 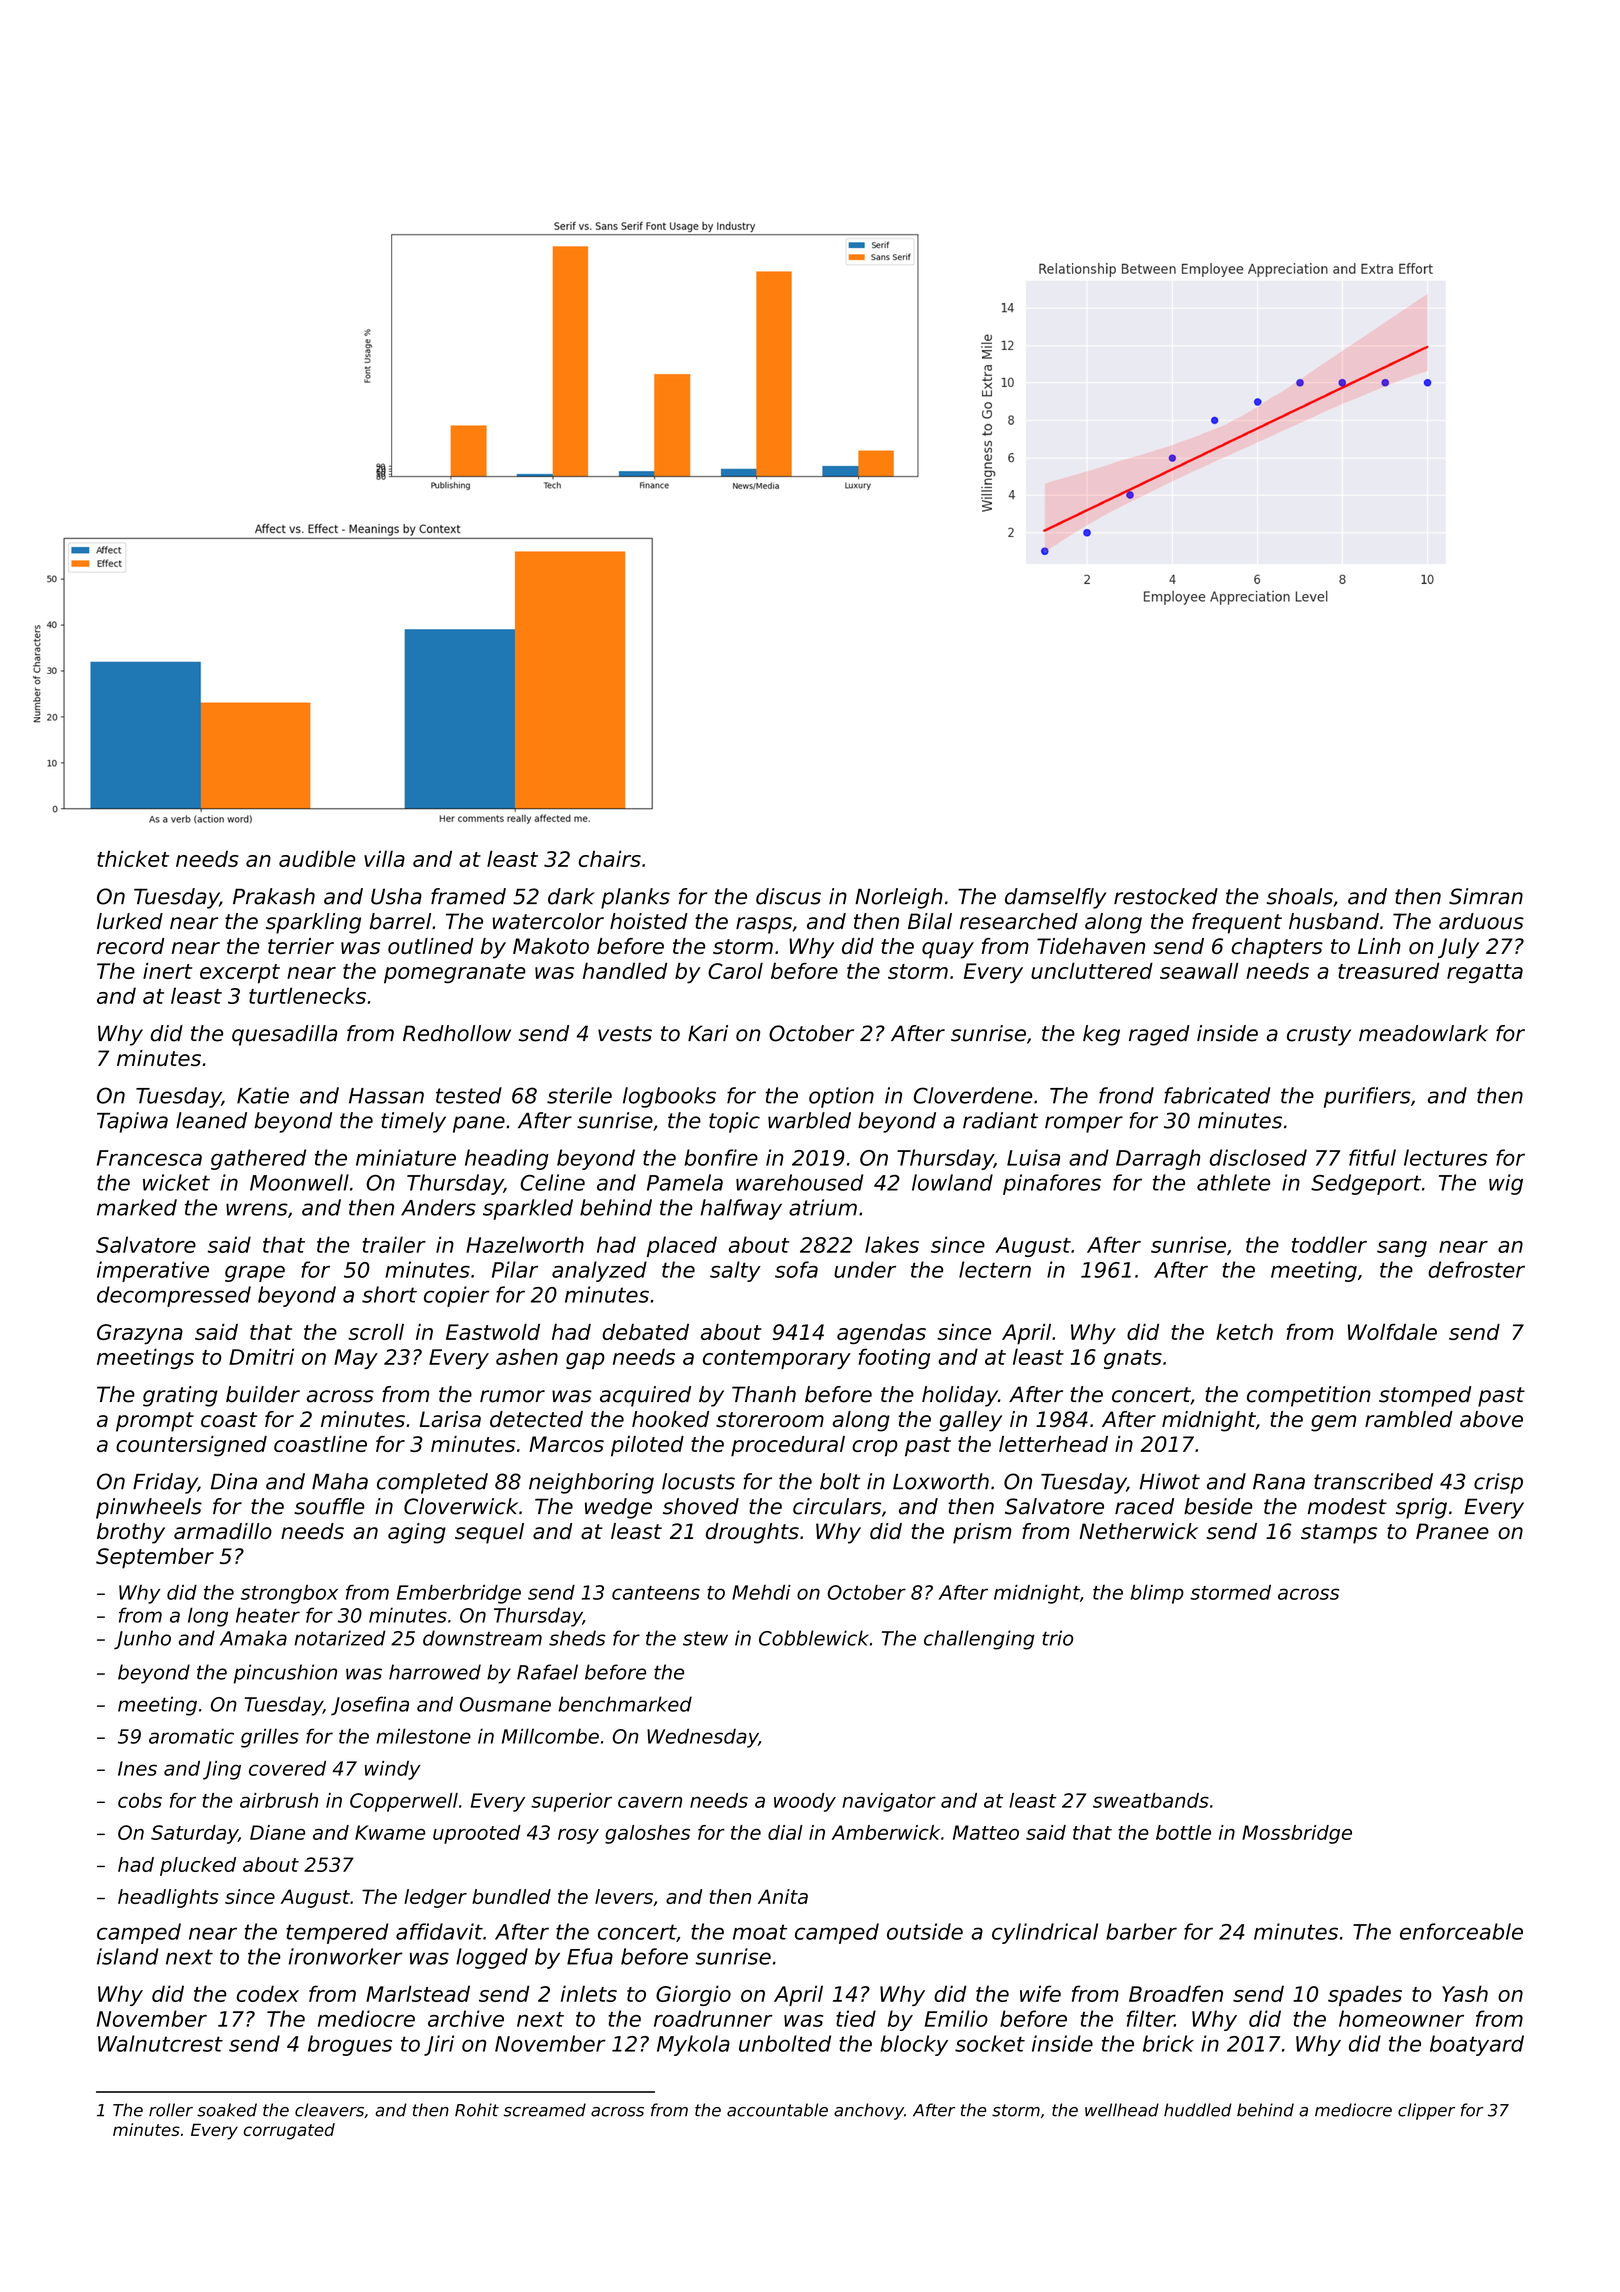 I want to click on acquired, so click(x=645, y=1396).
